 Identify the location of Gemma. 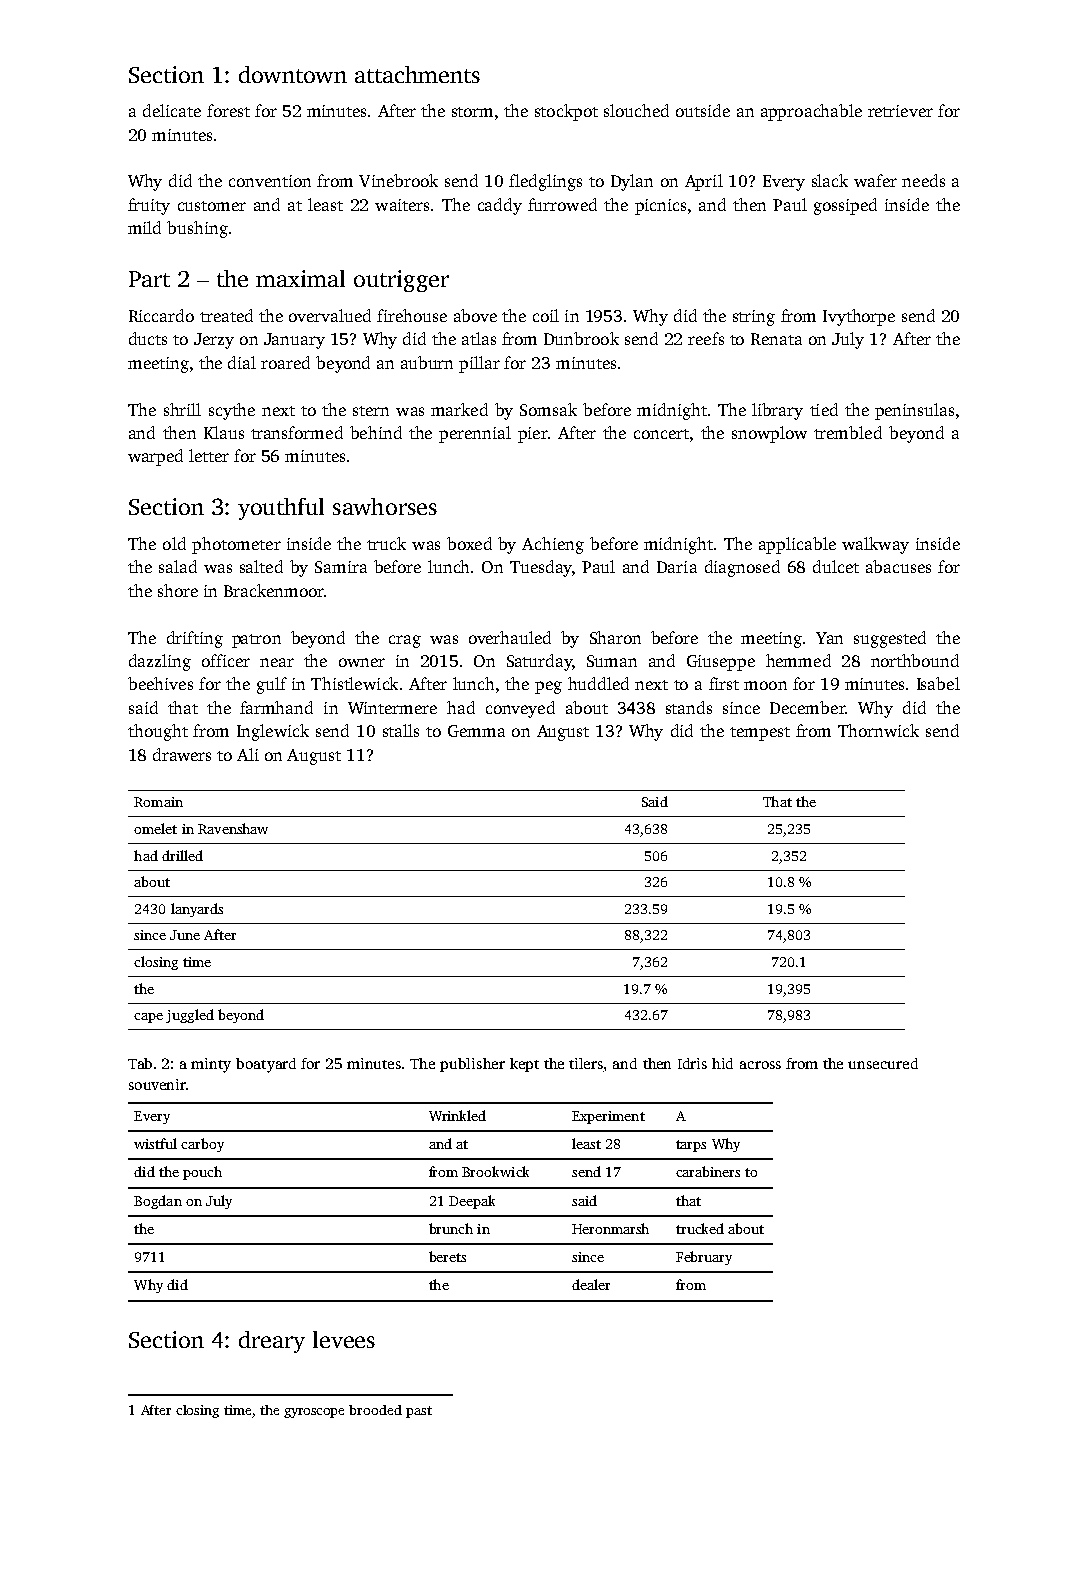
(476, 731).
